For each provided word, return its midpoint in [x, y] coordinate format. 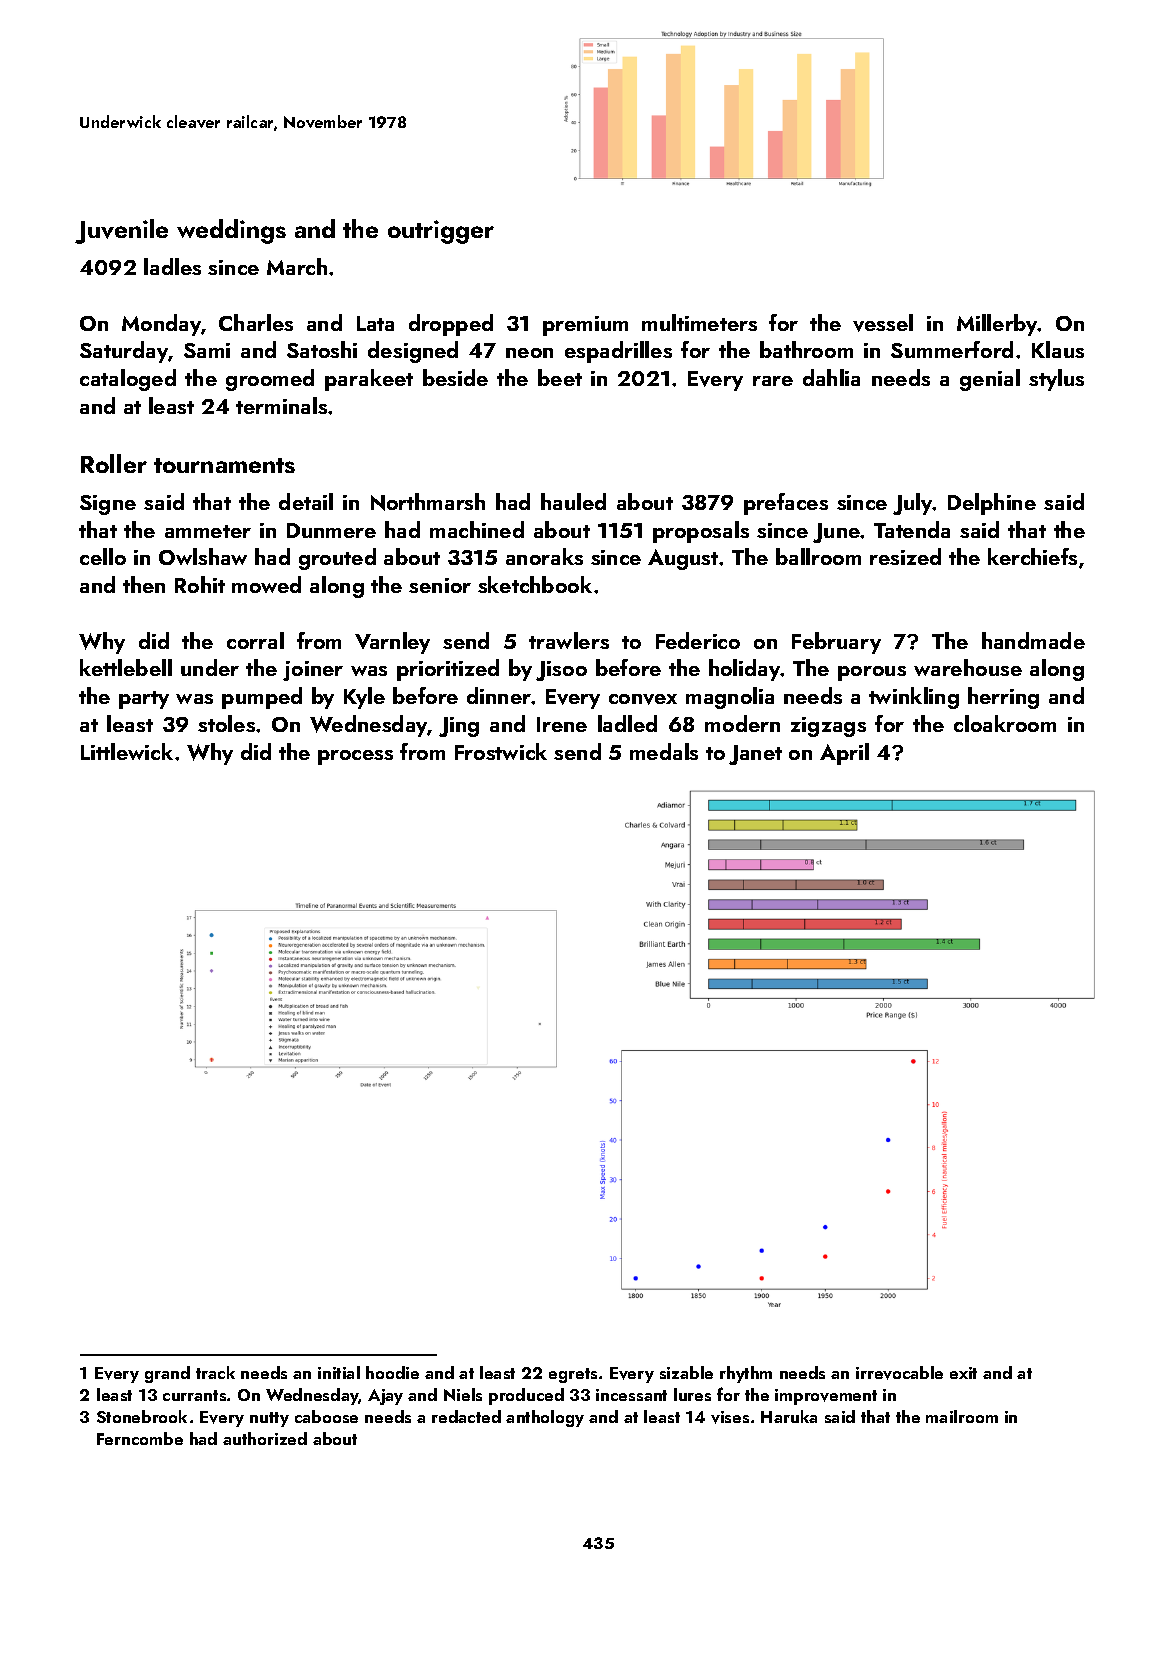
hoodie [392, 1372]
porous [872, 673]
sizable [686, 1372]
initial [339, 1372]
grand [167, 1374]
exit [963, 1373]
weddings [231, 231]
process [355, 757]
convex [643, 699]
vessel [883, 323]
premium [585, 326]
